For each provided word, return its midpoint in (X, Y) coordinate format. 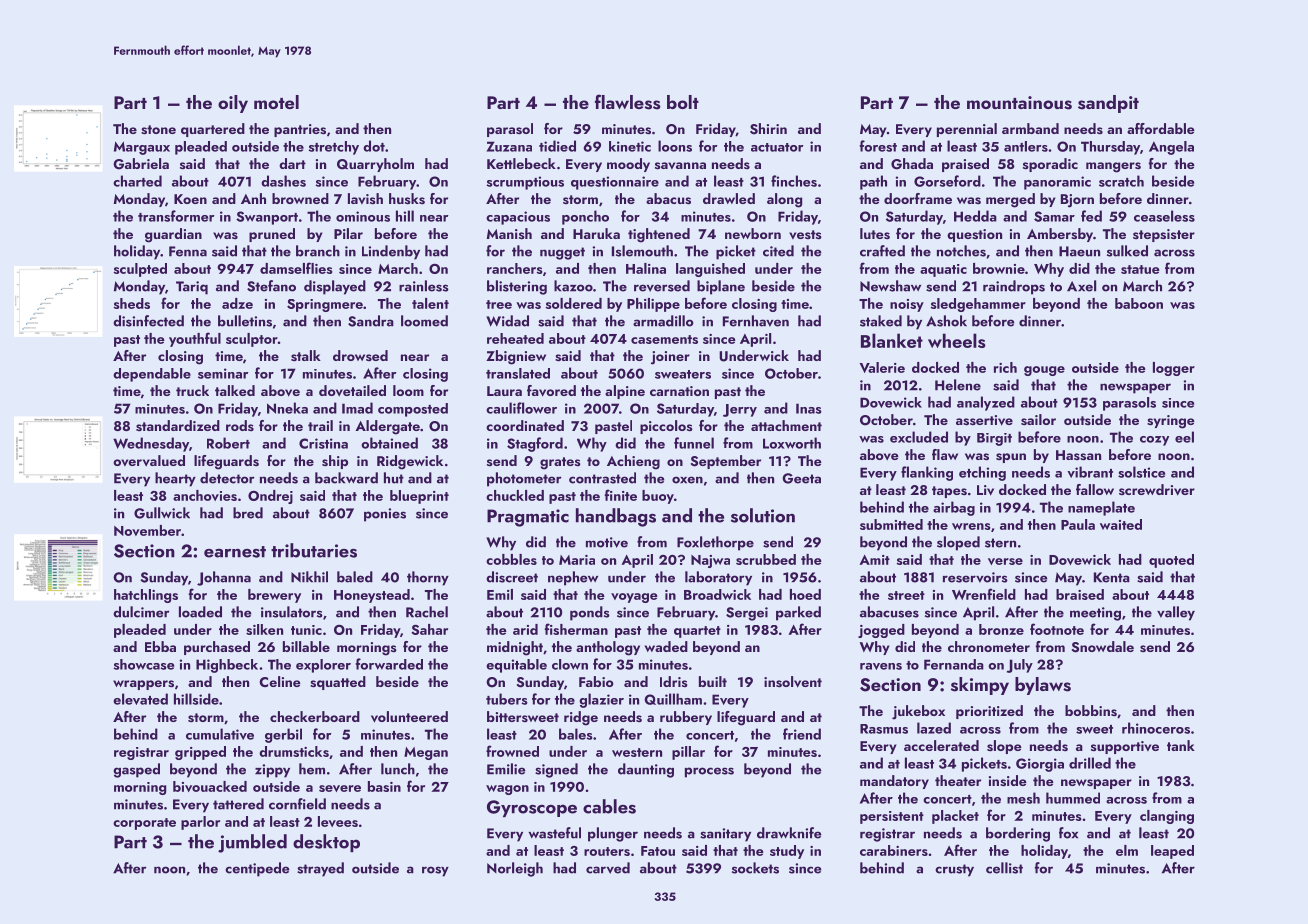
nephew (573, 578)
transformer (176, 216)
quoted (1171, 561)
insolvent (793, 682)
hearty (175, 479)
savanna (680, 165)
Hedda (975, 216)
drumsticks (294, 751)
